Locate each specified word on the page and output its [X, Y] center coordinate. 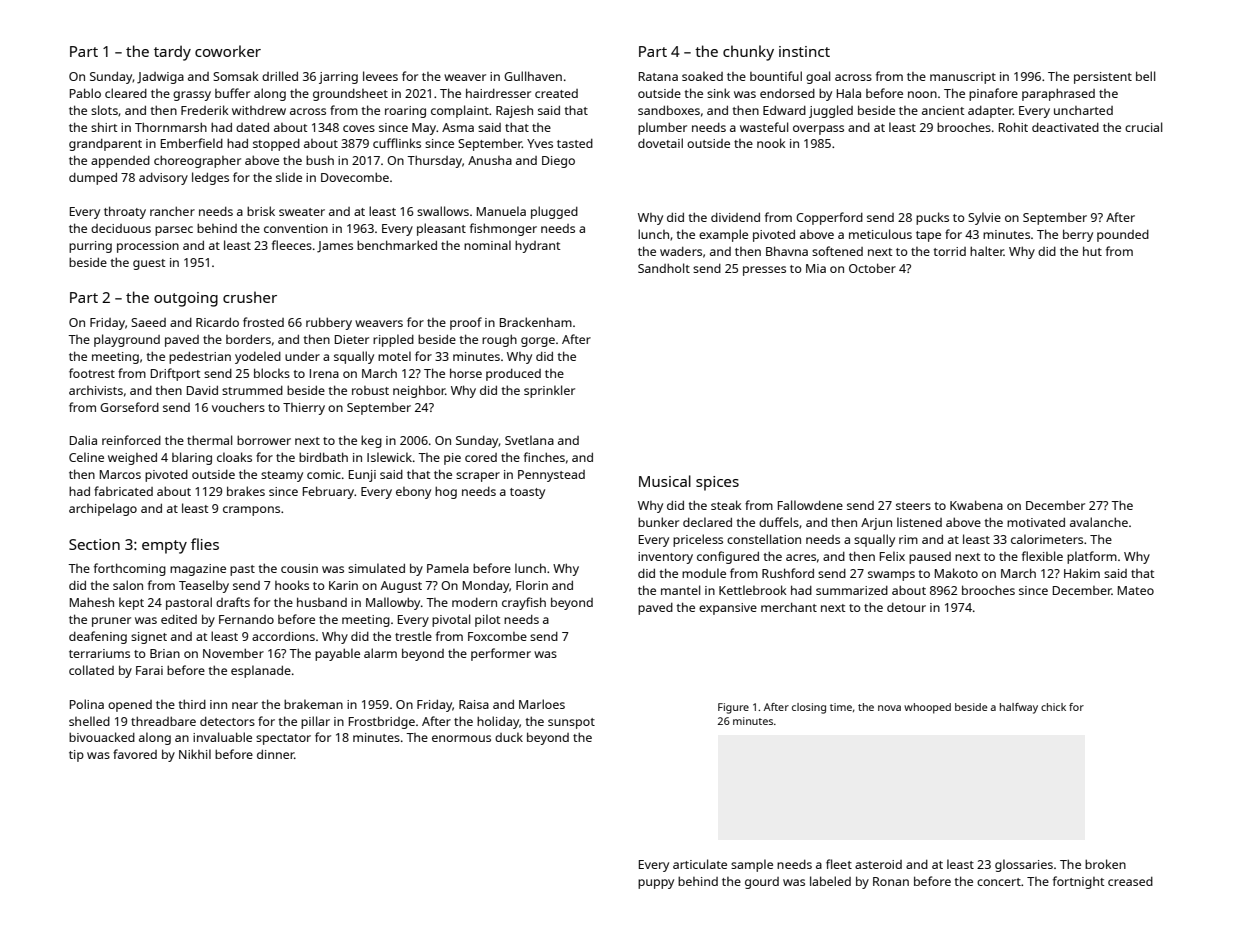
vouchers [238, 407]
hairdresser [498, 93]
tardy [172, 53]
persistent [1103, 78]
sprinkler [549, 391]
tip [76, 756]
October [872, 268]
